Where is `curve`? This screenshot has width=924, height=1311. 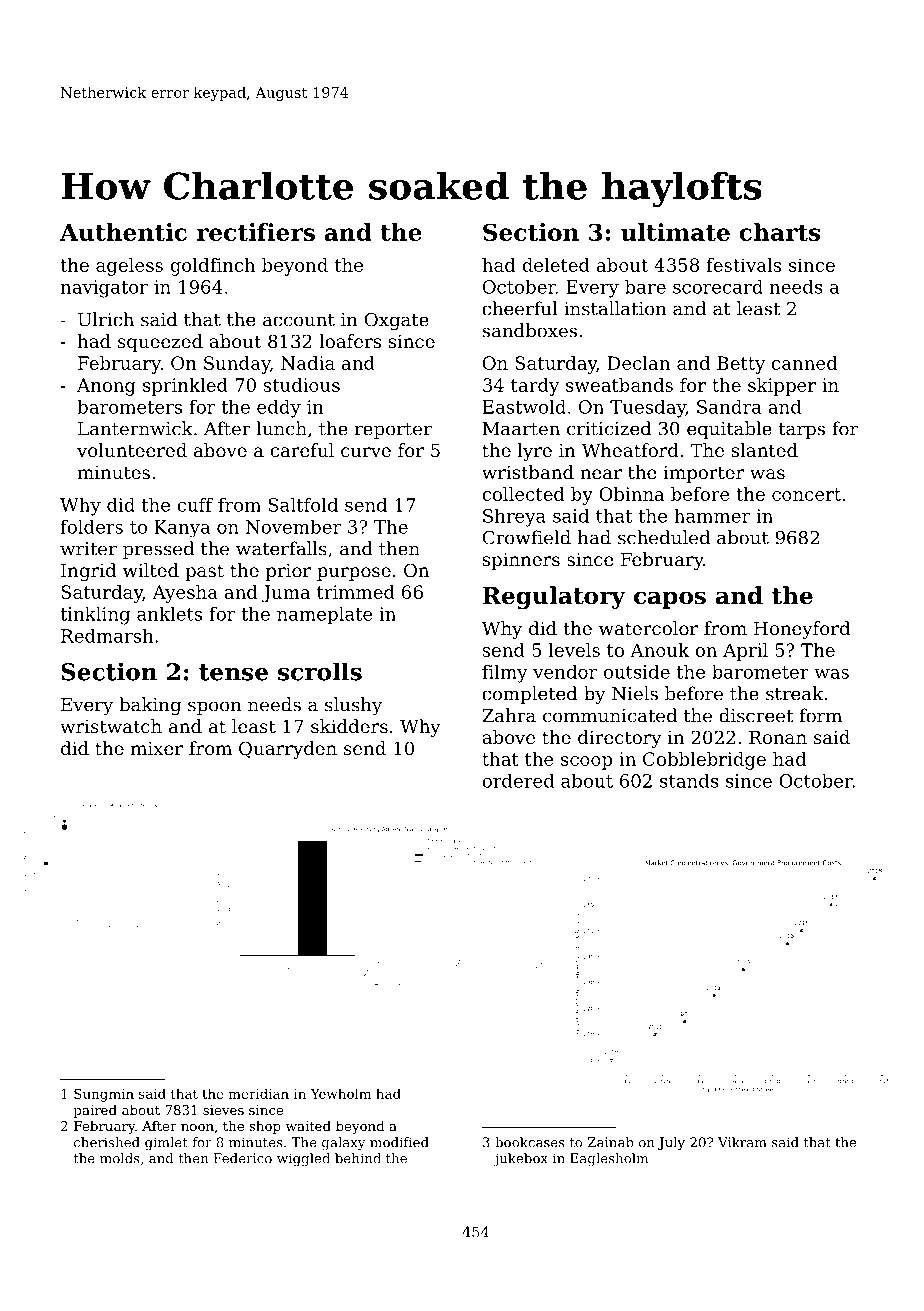
curve is located at coordinates (366, 452).
